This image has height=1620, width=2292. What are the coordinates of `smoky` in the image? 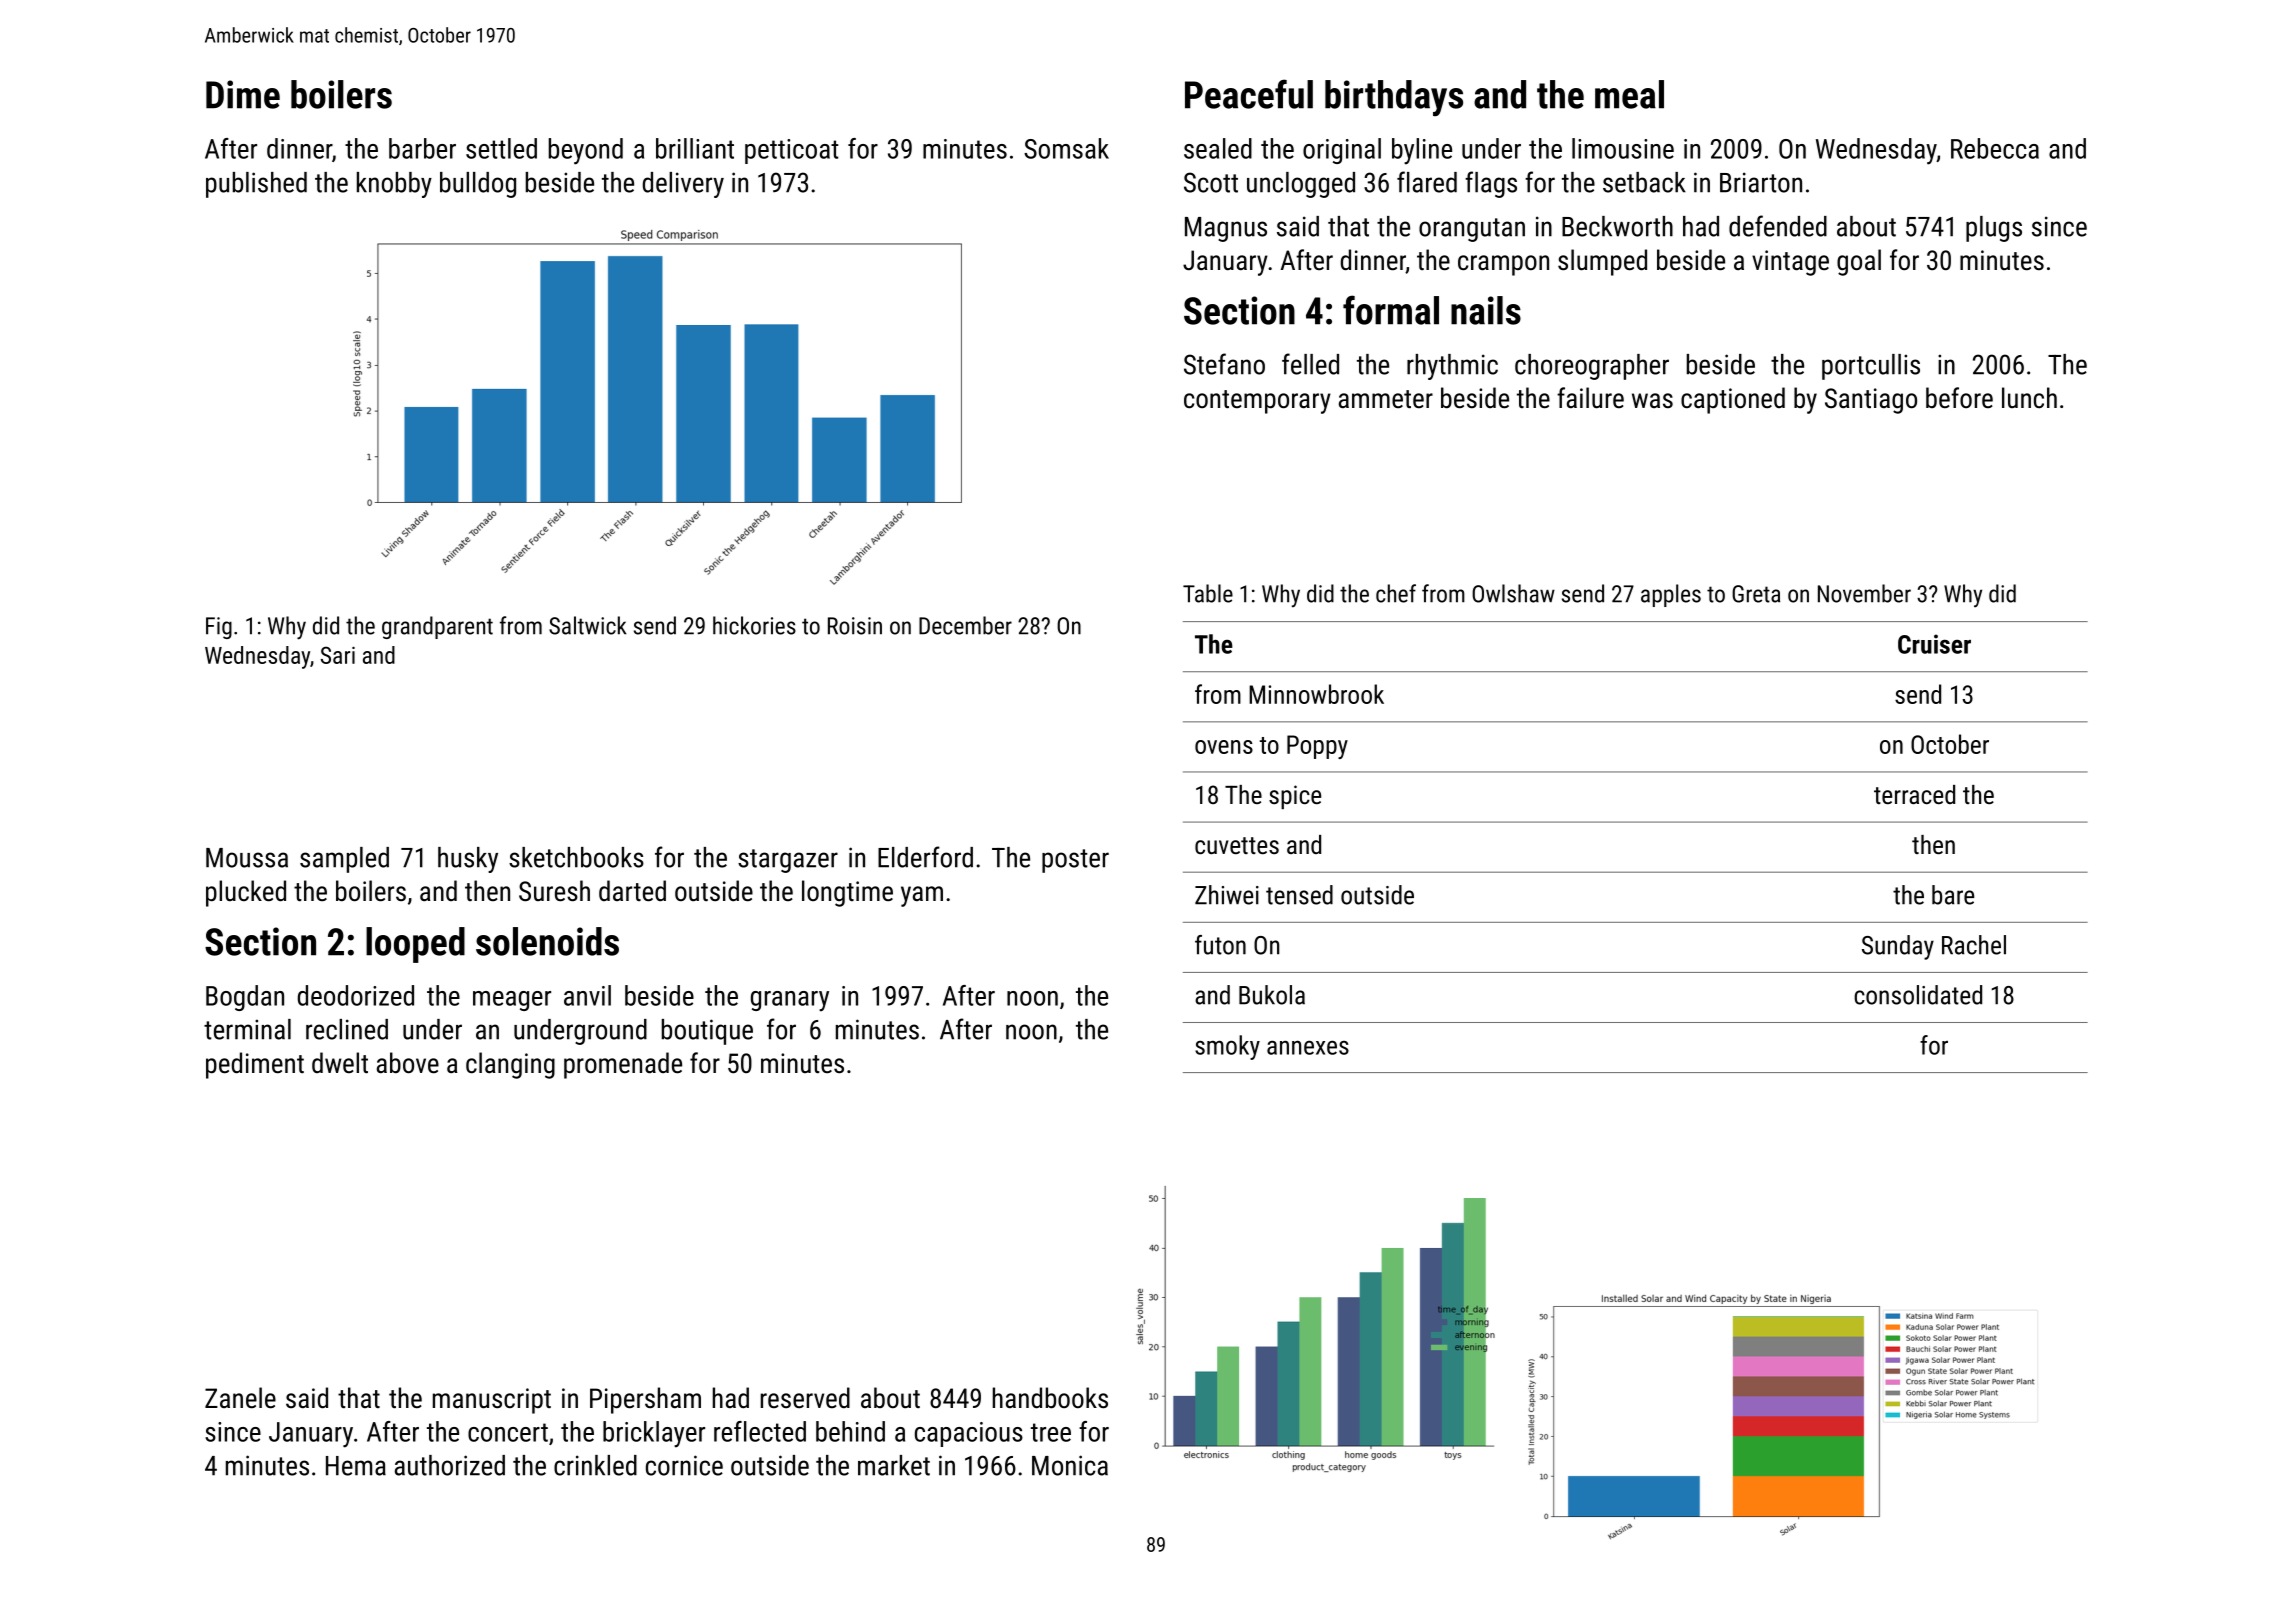 It's located at (1227, 1047).
